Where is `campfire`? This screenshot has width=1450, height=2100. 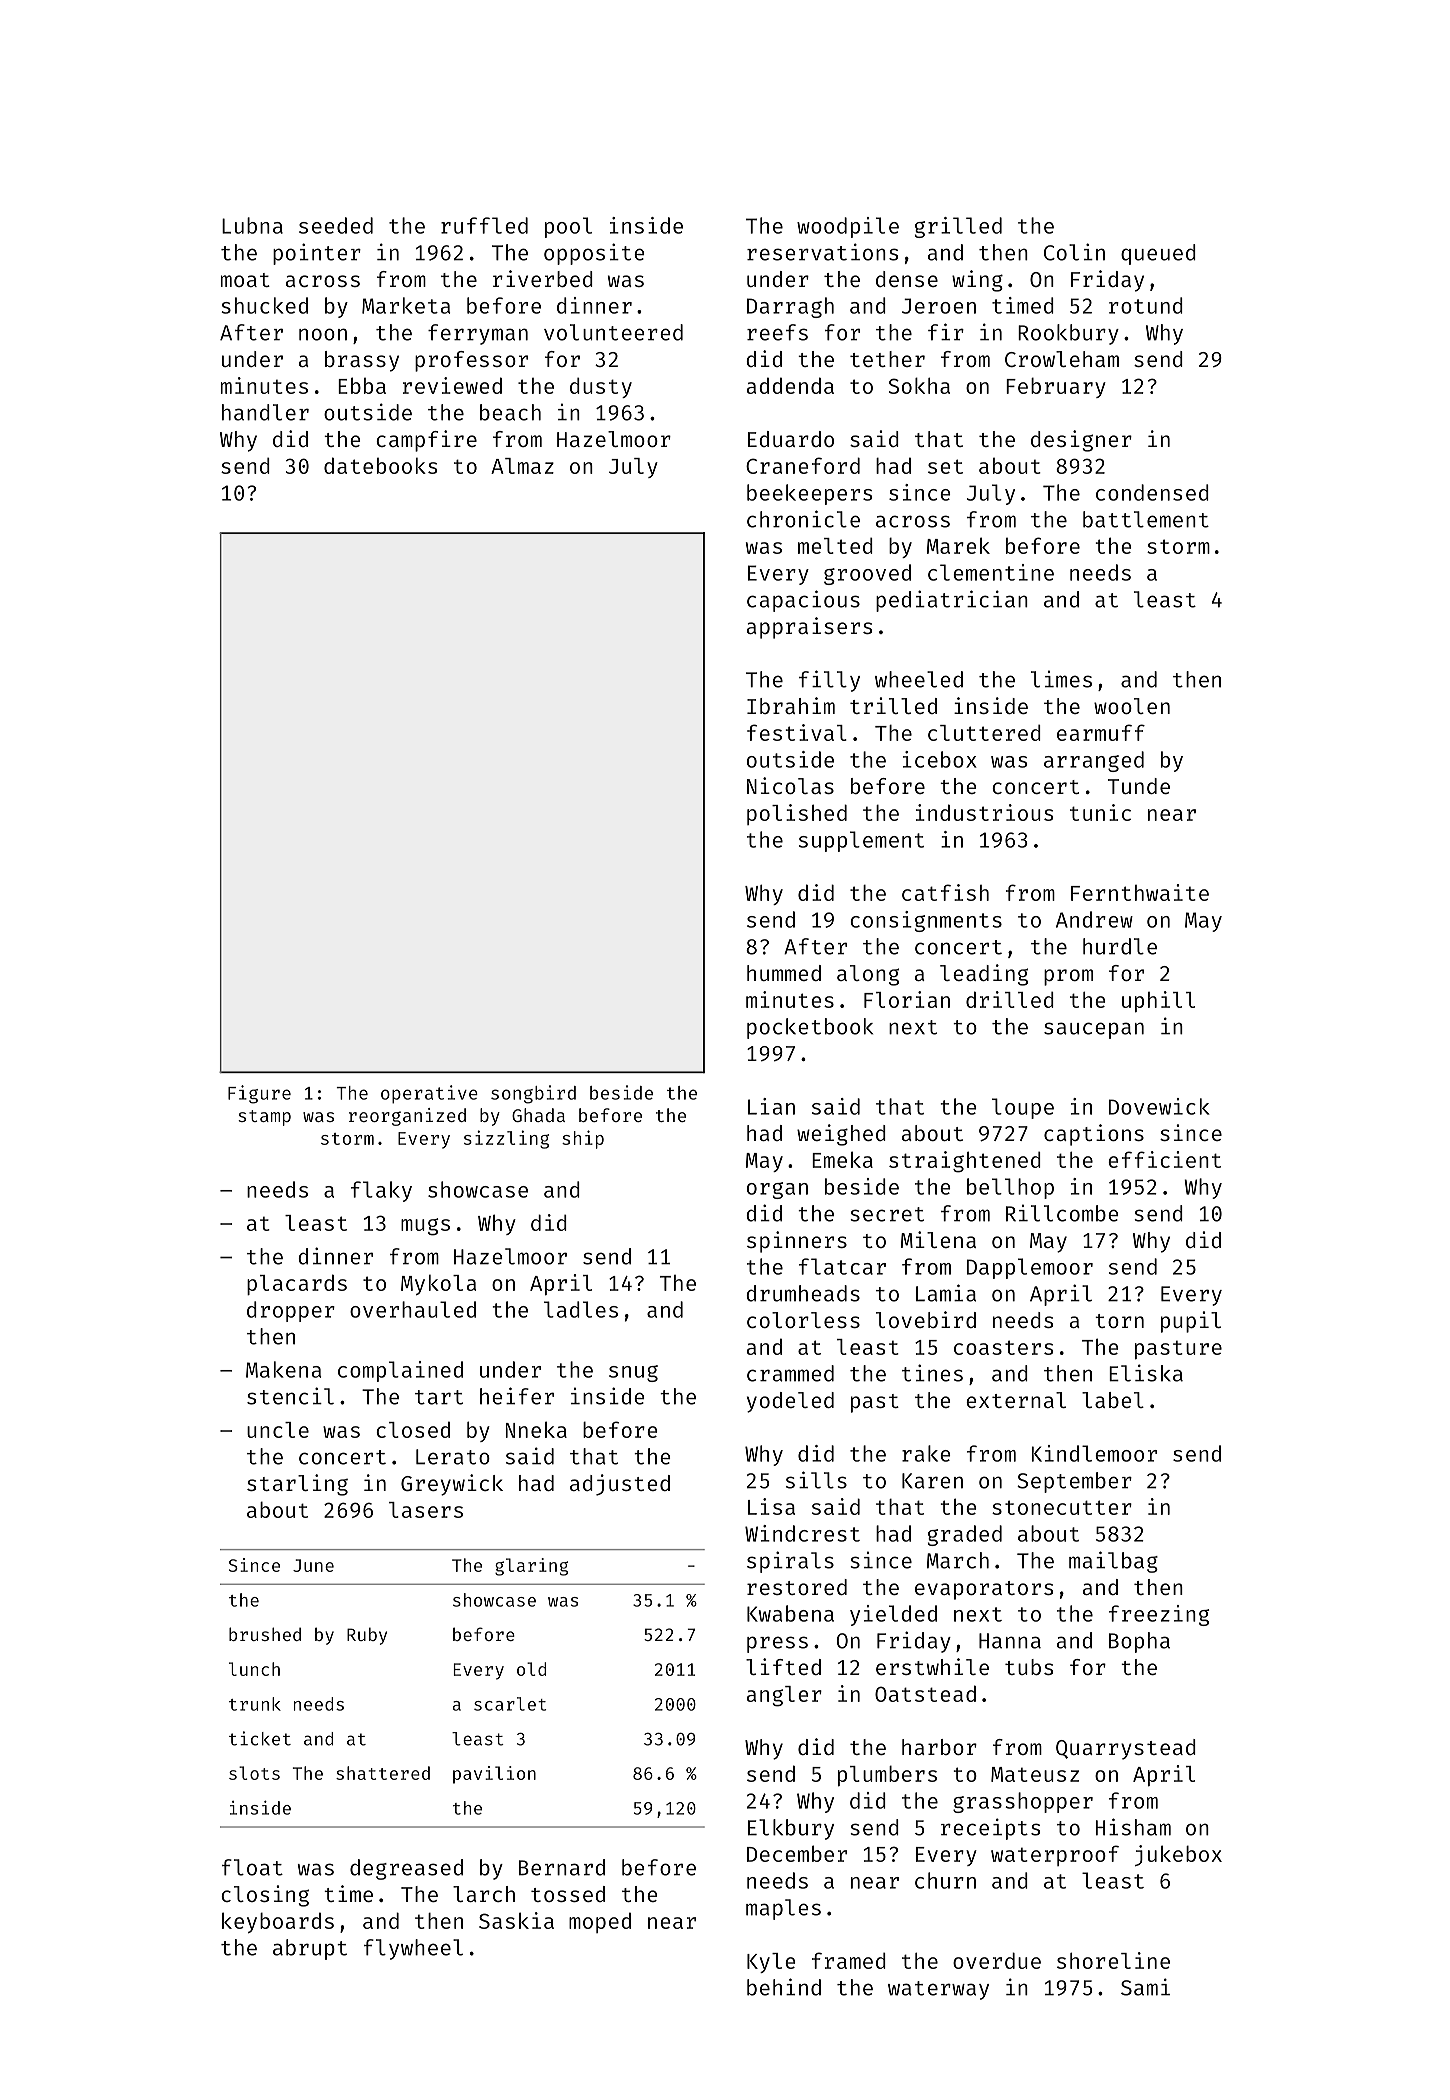
campfire is located at coordinates (426, 441).
